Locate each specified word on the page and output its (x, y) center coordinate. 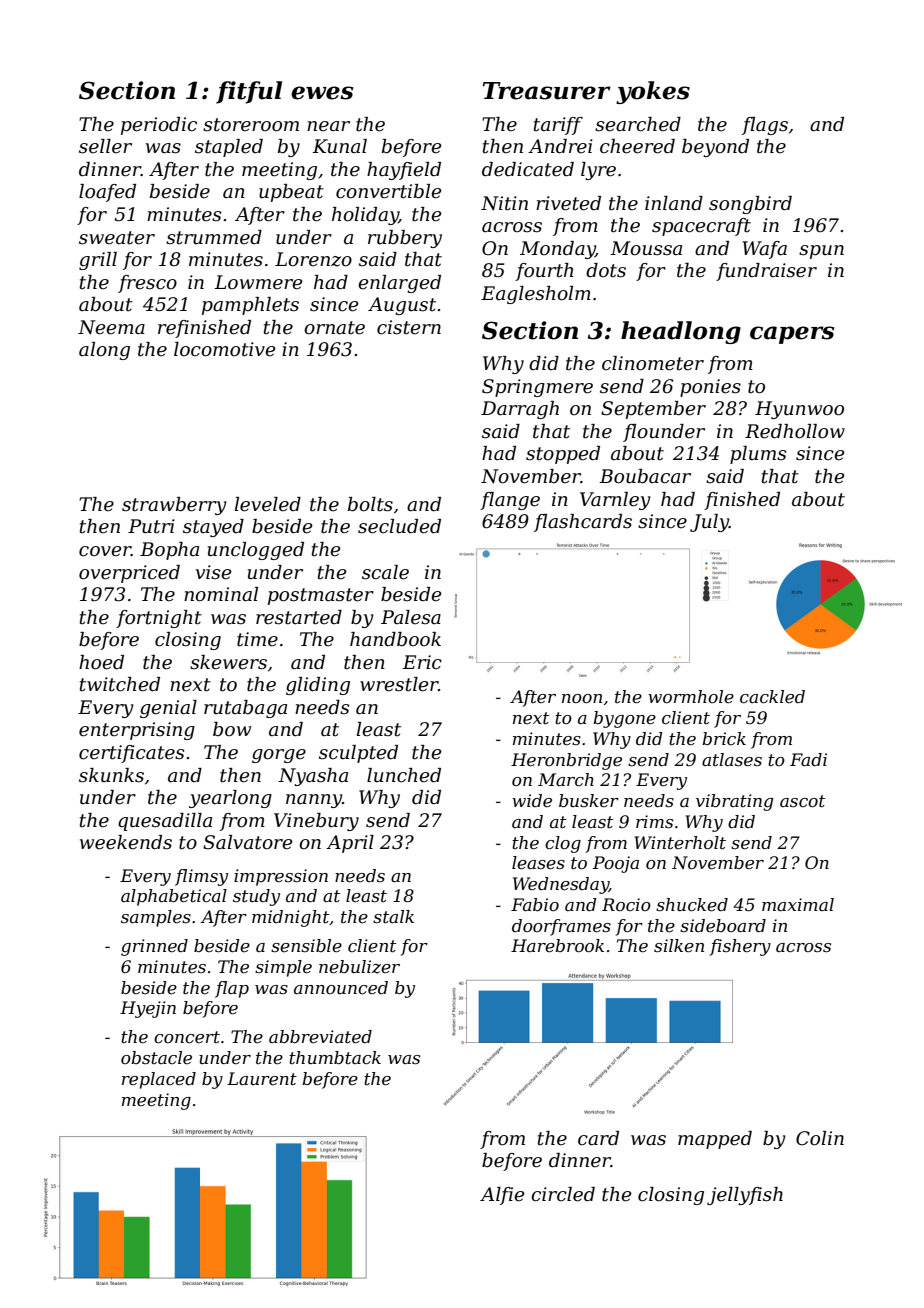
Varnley (615, 501)
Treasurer (547, 91)
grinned (154, 947)
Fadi (808, 759)
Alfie (502, 1196)
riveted (568, 203)
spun (821, 252)
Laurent (262, 1078)
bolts (370, 504)
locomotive (225, 349)
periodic (159, 126)
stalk (393, 917)
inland (674, 203)
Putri (151, 526)
